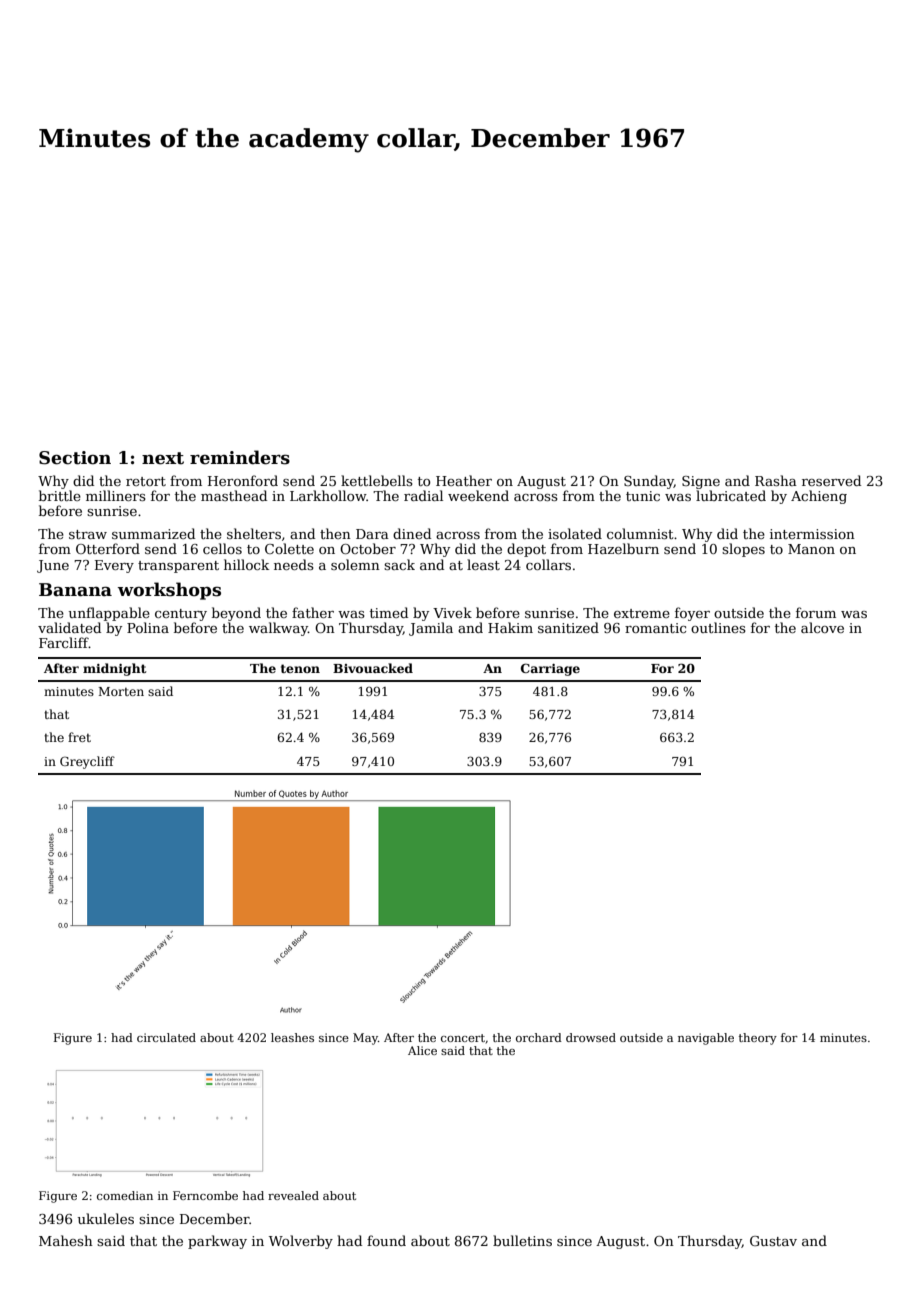 This image has height=1308, width=924. Describe the element at coordinates (822, 627) in the image. I see `alcove` at that location.
